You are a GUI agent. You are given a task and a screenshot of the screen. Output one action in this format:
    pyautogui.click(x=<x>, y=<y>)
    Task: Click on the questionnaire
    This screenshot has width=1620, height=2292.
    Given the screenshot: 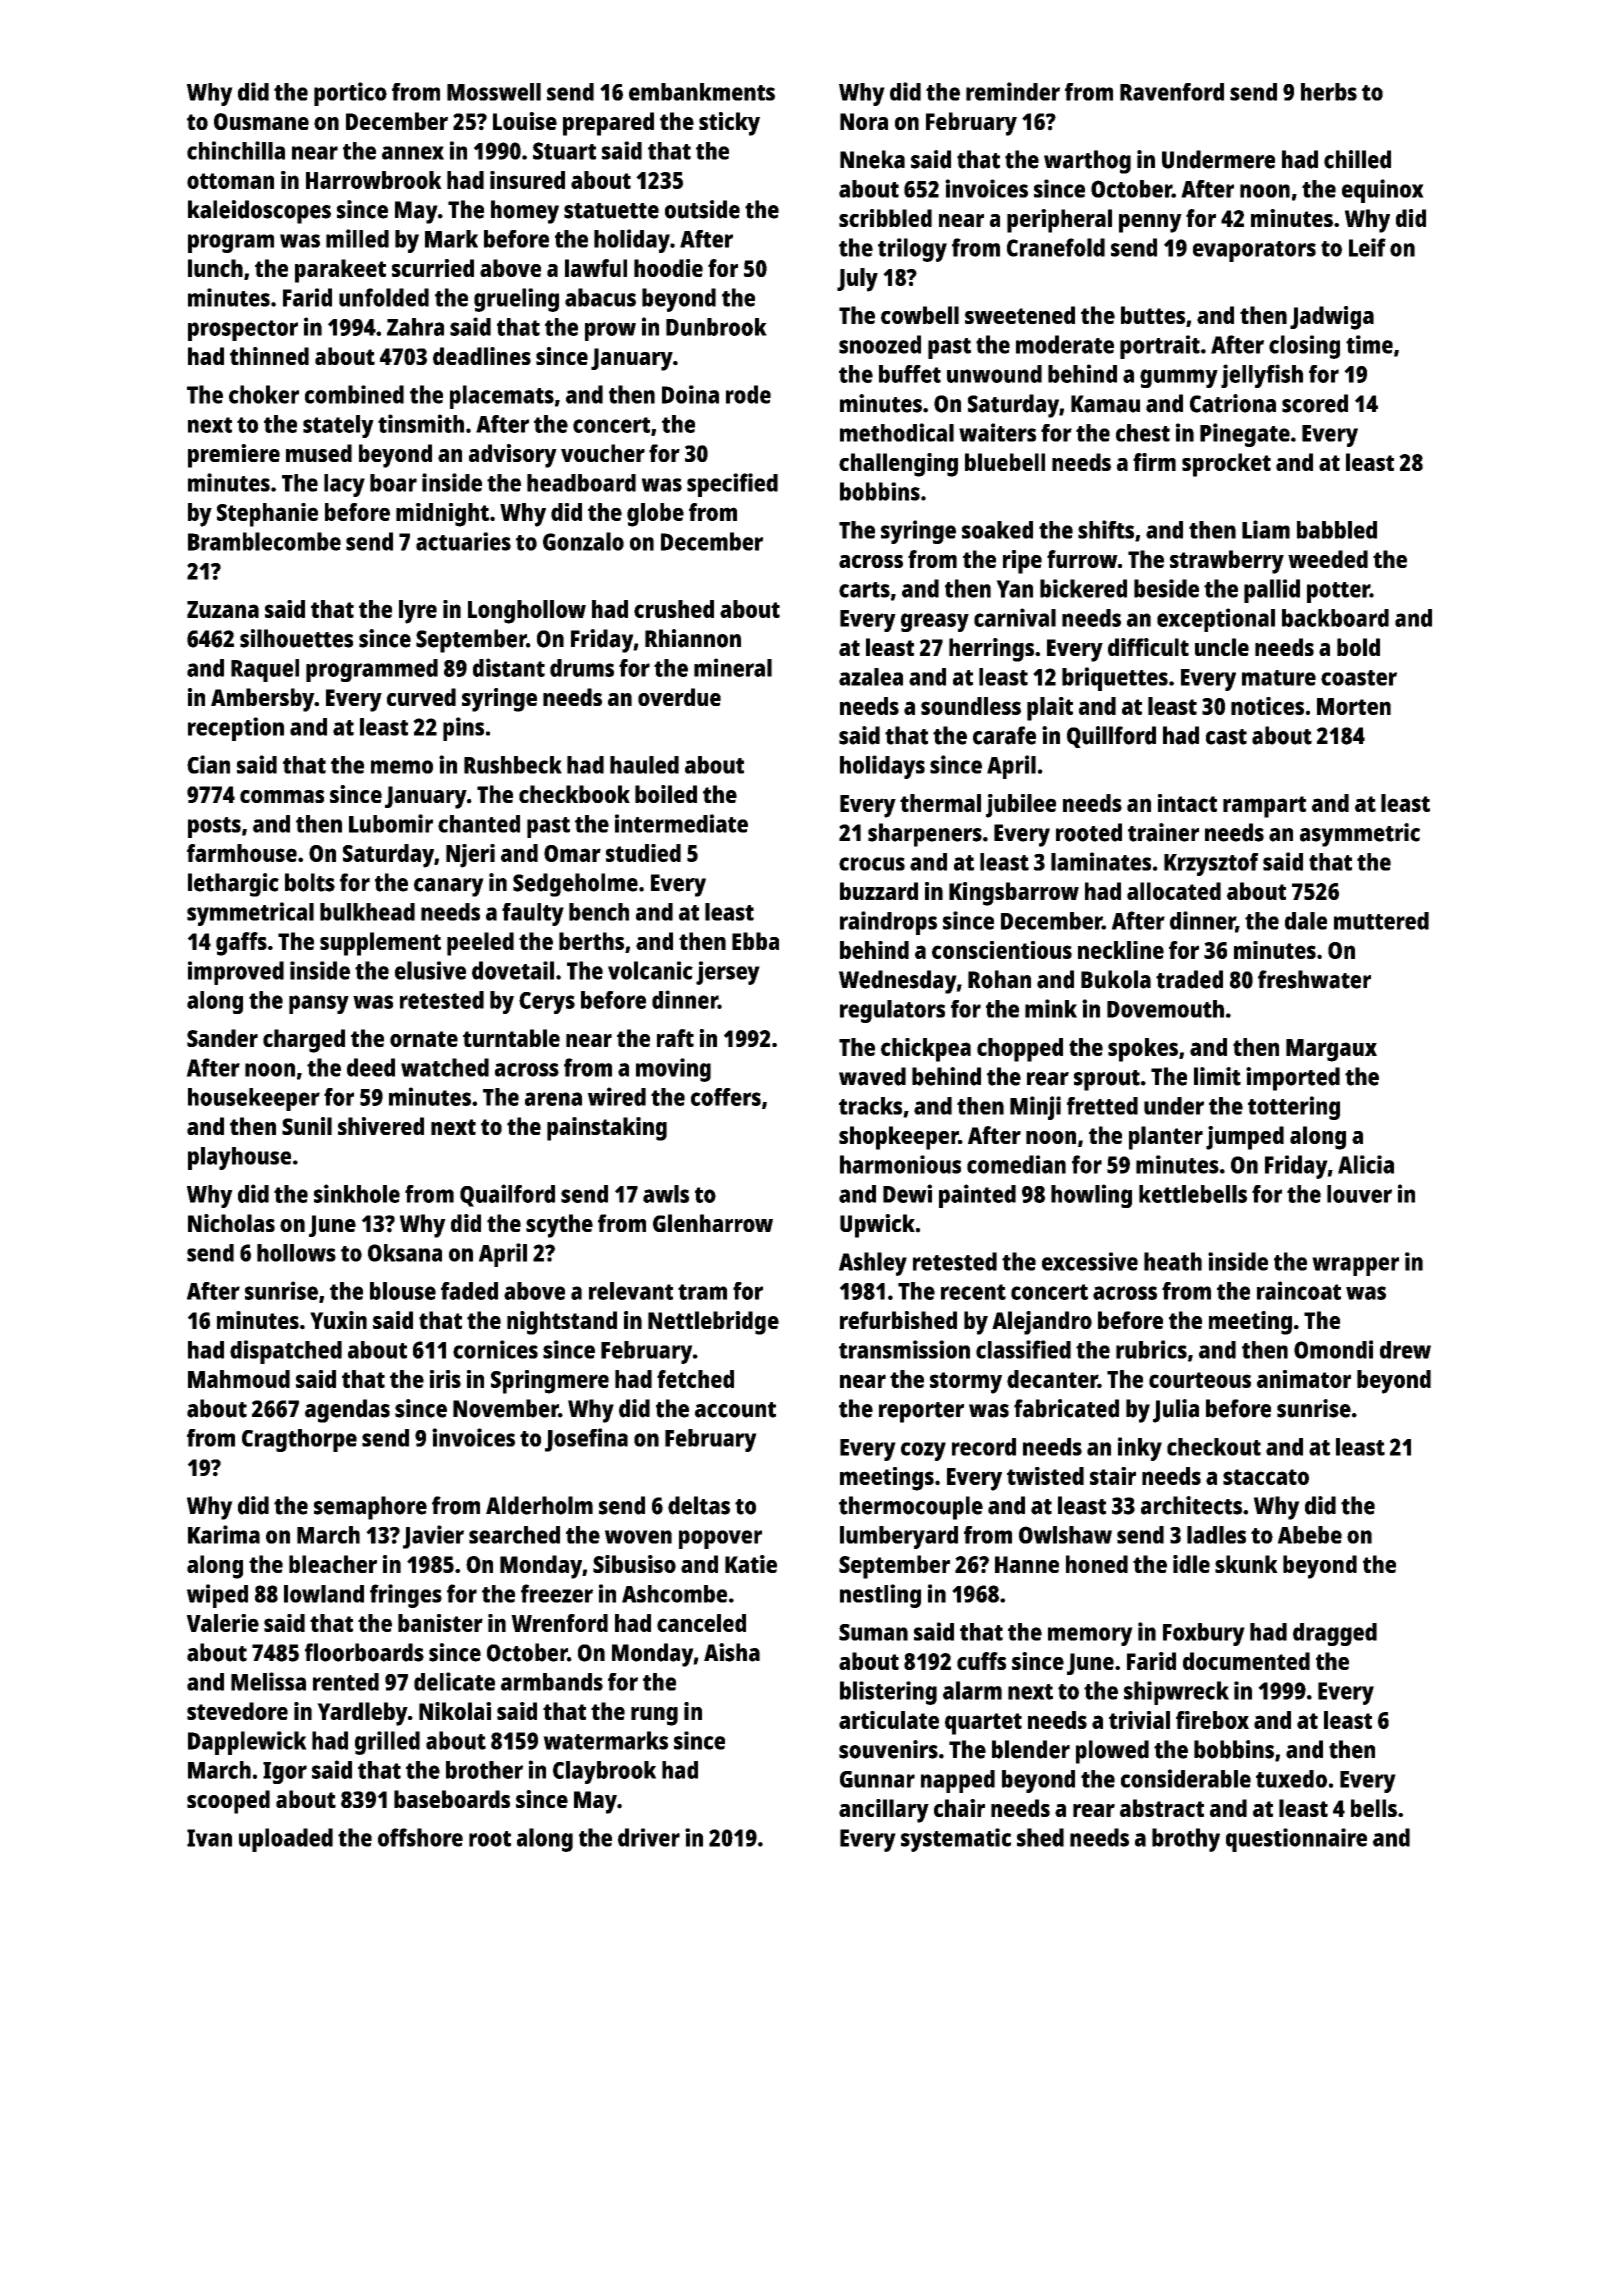 What is the action you would take?
    pyautogui.click(x=1296, y=1840)
